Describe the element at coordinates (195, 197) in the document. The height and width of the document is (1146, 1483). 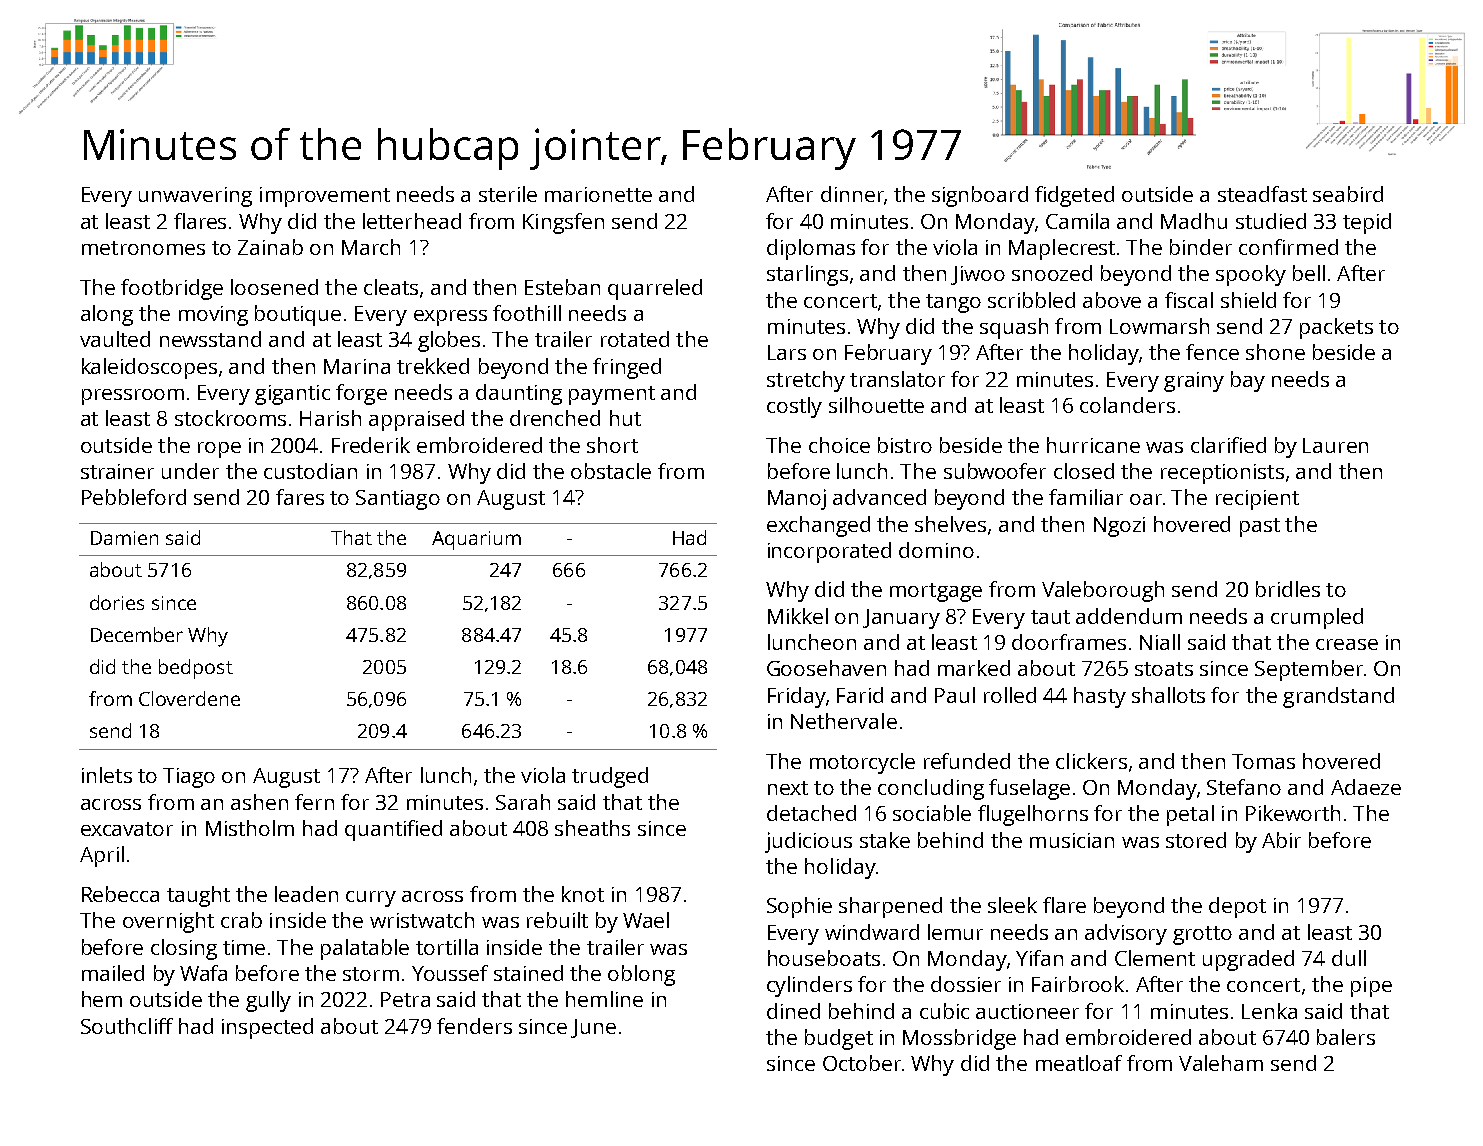
I see `unwavering` at that location.
